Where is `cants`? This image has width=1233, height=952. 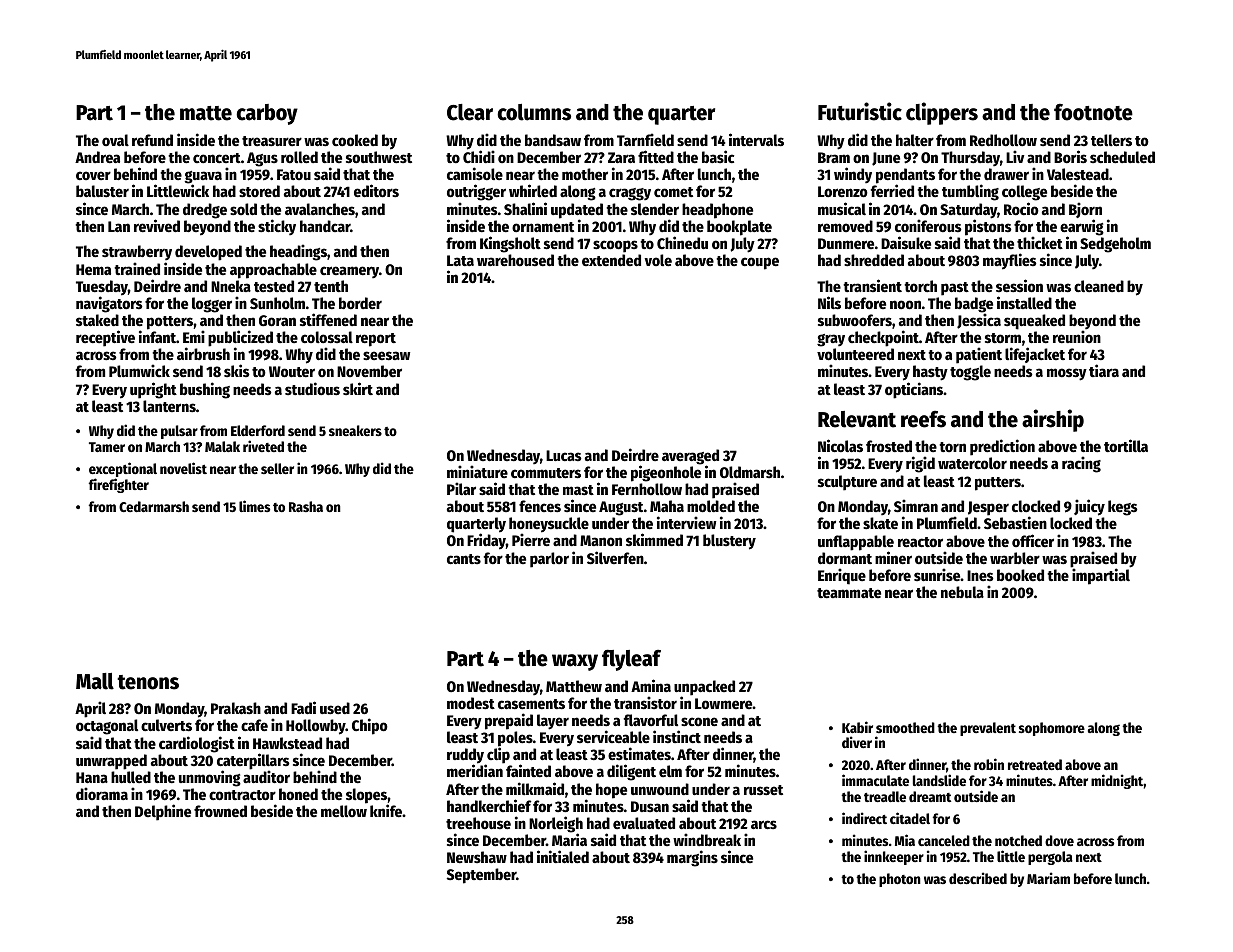 cants is located at coordinates (464, 559).
